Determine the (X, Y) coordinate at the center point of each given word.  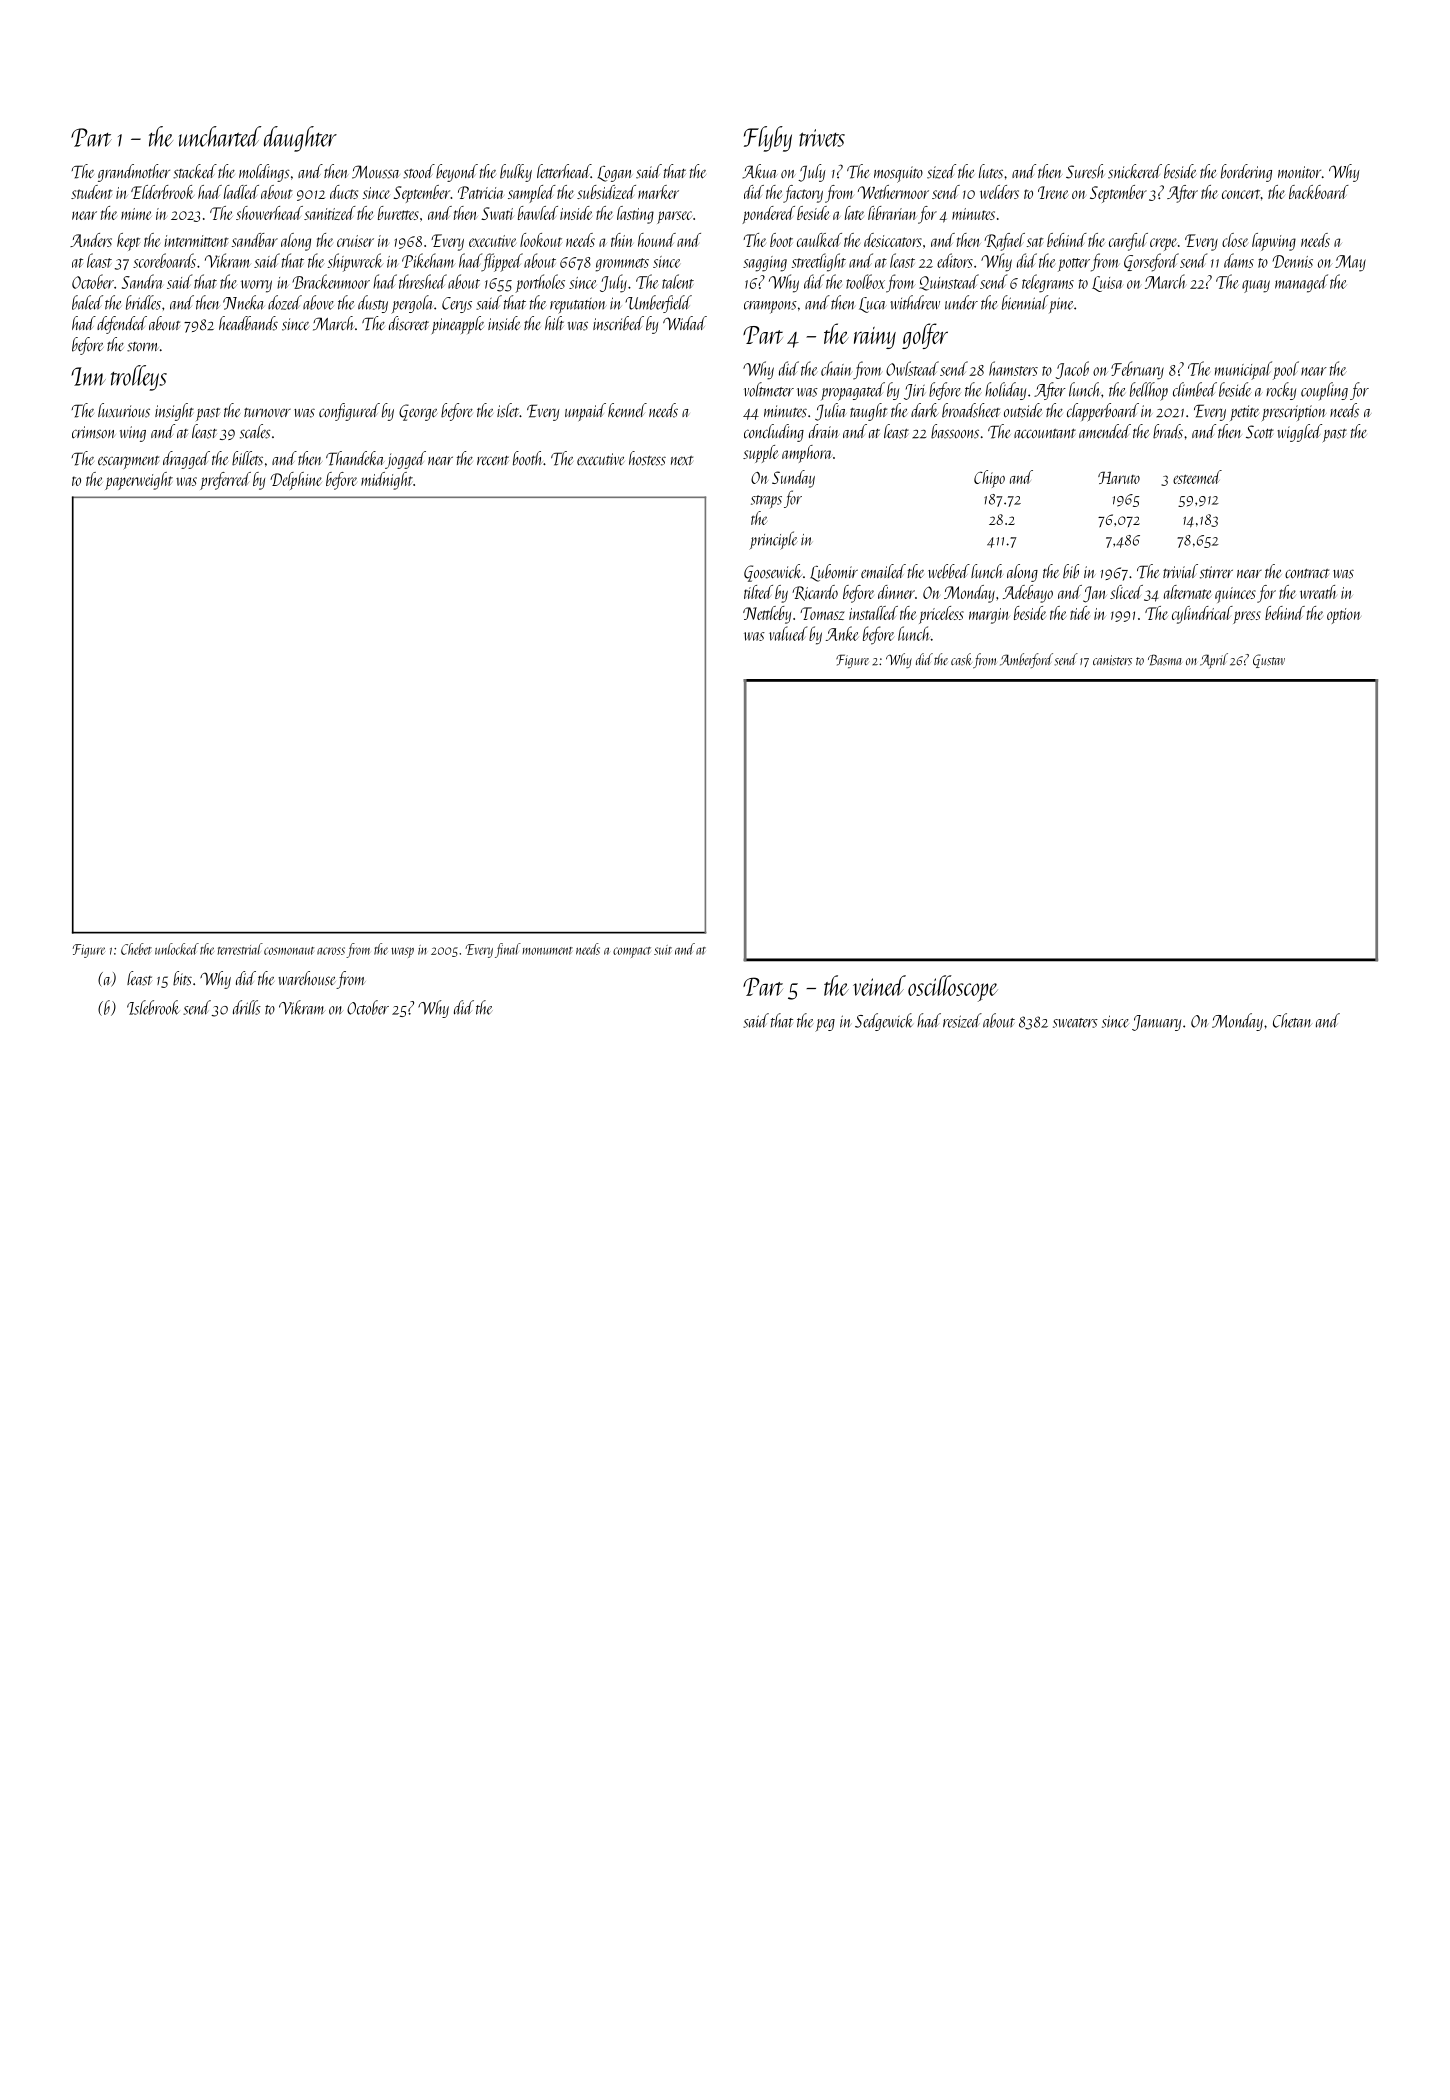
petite (1244, 413)
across (331, 951)
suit (663, 950)
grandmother (134, 173)
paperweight (139, 481)
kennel (627, 410)
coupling (1324, 391)
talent (678, 281)
